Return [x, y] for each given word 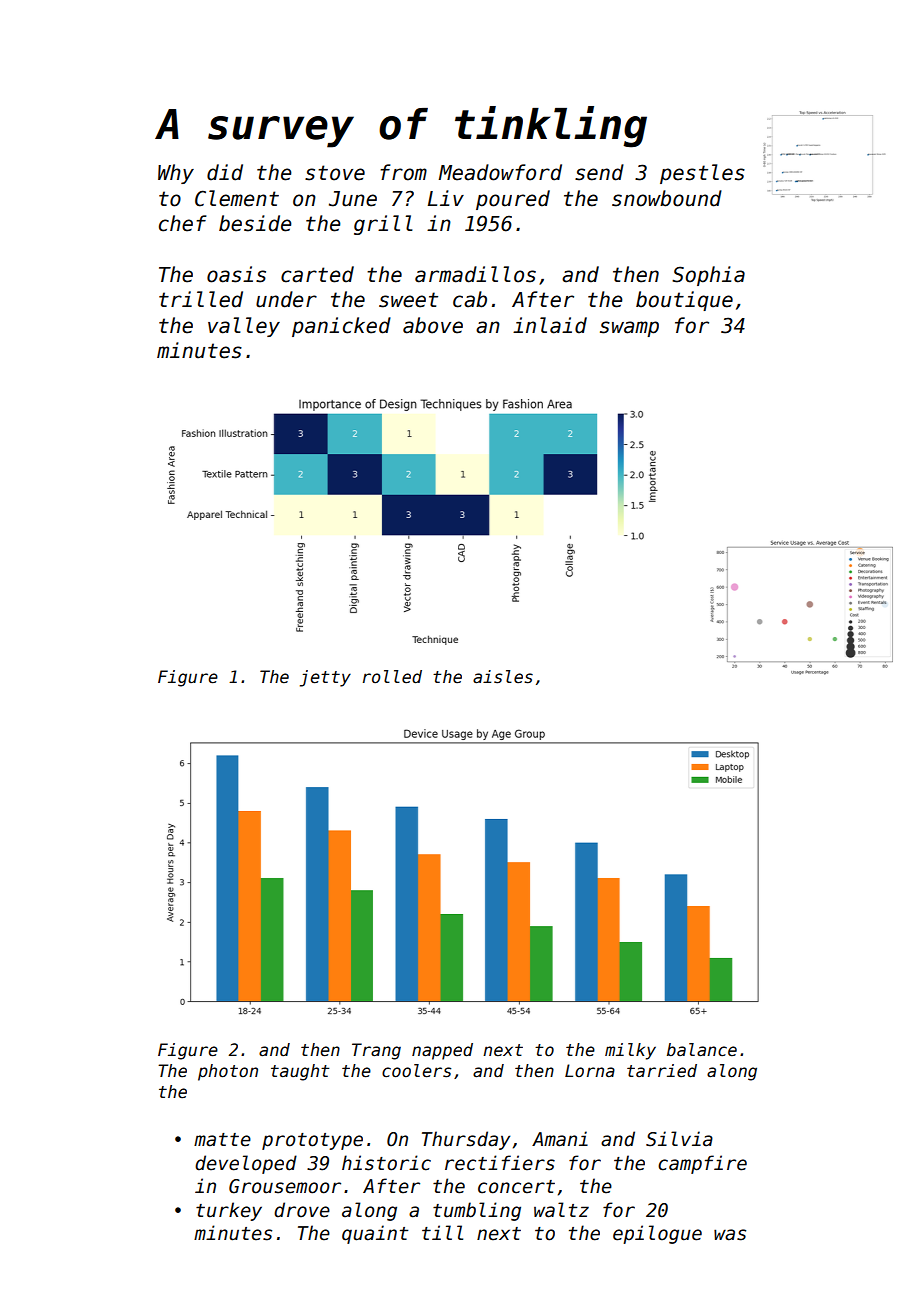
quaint [375, 1234]
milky [630, 1051]
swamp [629, 329]
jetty [325, 678]
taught [300, 1072]
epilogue [657, 1234]
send [599, 172]
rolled [392, 677]
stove [335, 173]
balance [702, 1050]
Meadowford [500, 172]
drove [302, 1210]
